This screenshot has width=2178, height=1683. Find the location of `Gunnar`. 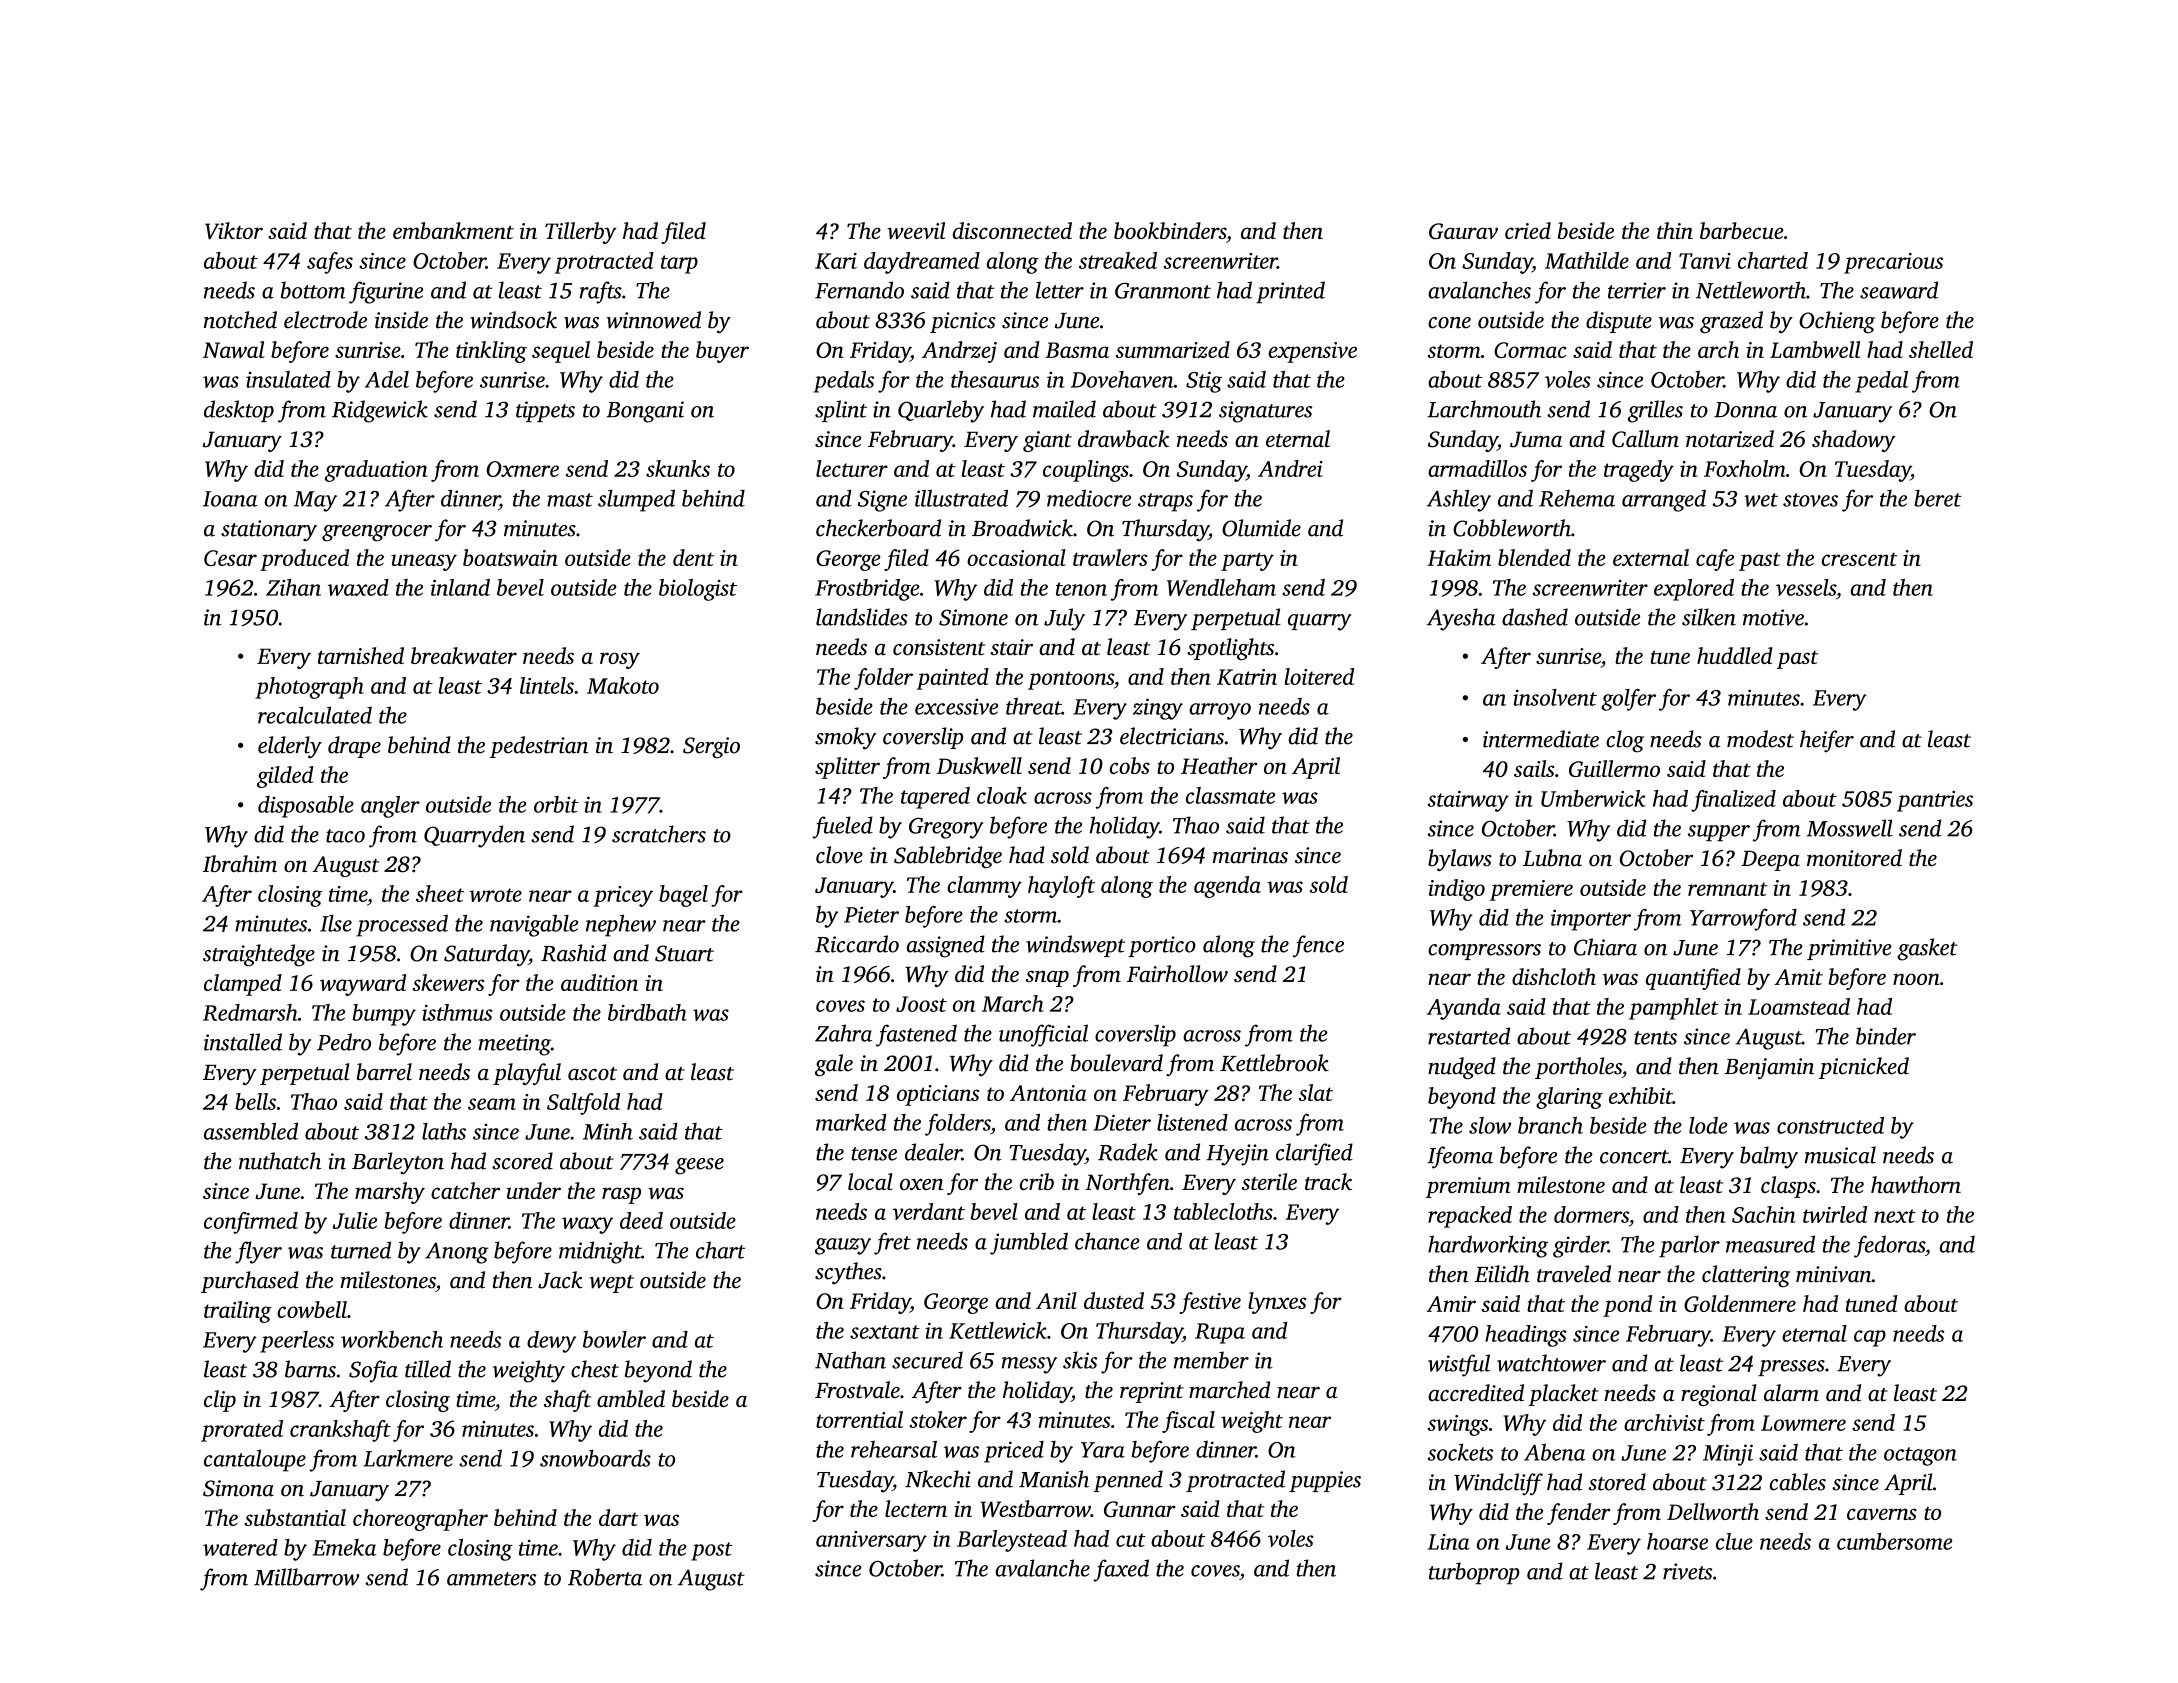

Gunnar is located at coordinates (1140, 1509).
